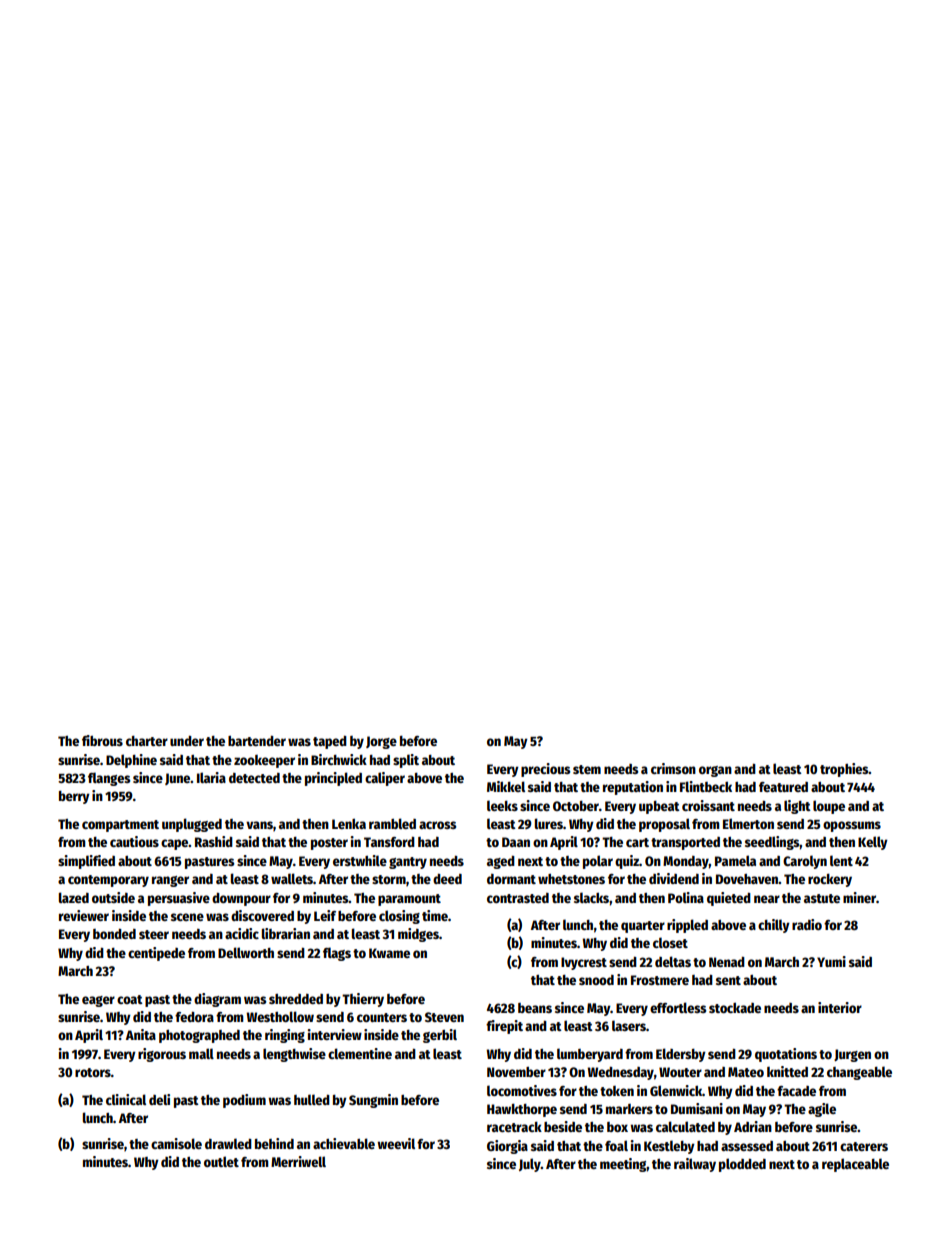 The width and height of the document is (952, 1233). I want to click on Merriwell, so click(298, 1161).
